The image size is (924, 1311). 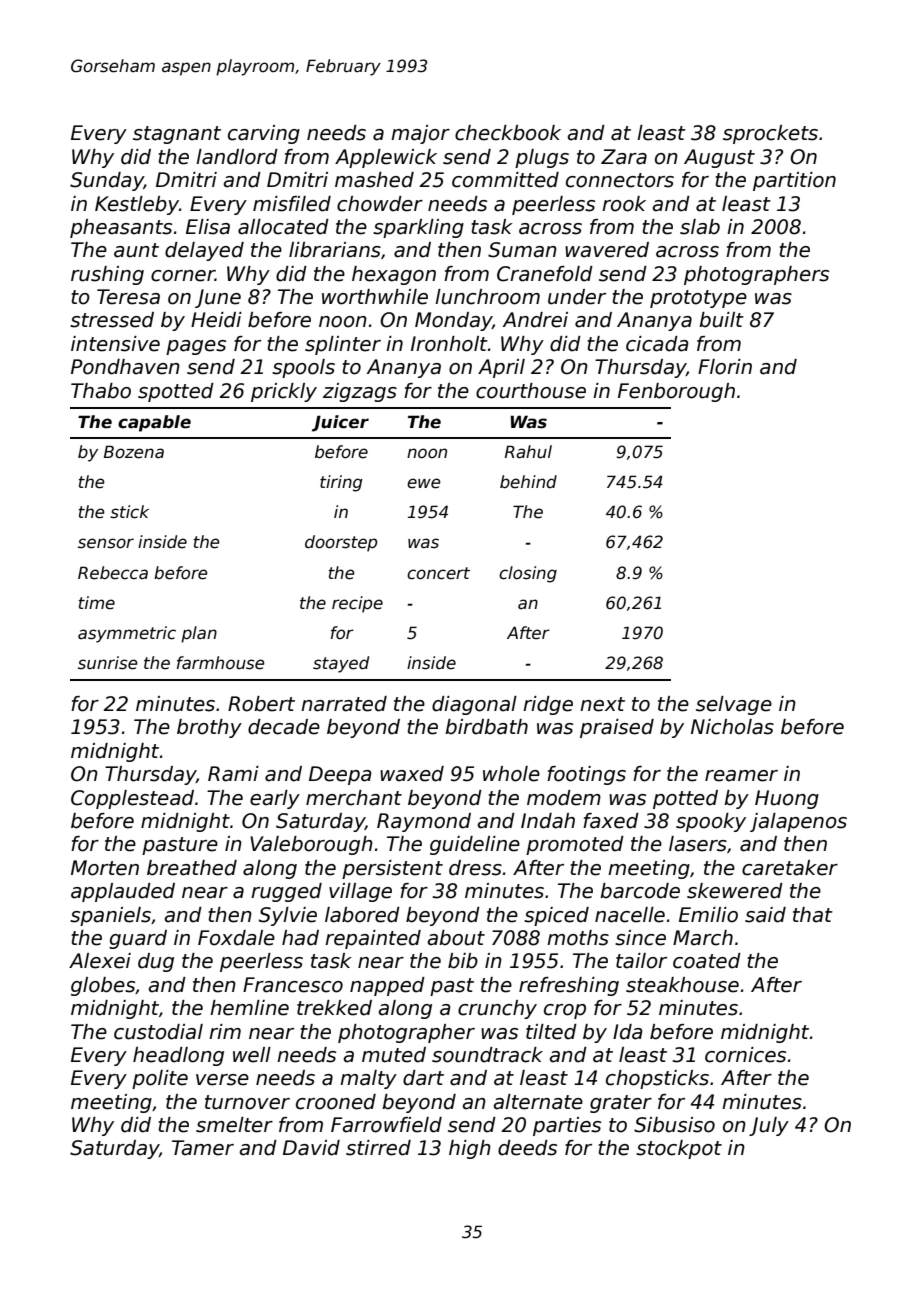 What do you see at coordinates (160, 1079) in the screenshot?
I see `polite` at bounding box center [160, 1079].
